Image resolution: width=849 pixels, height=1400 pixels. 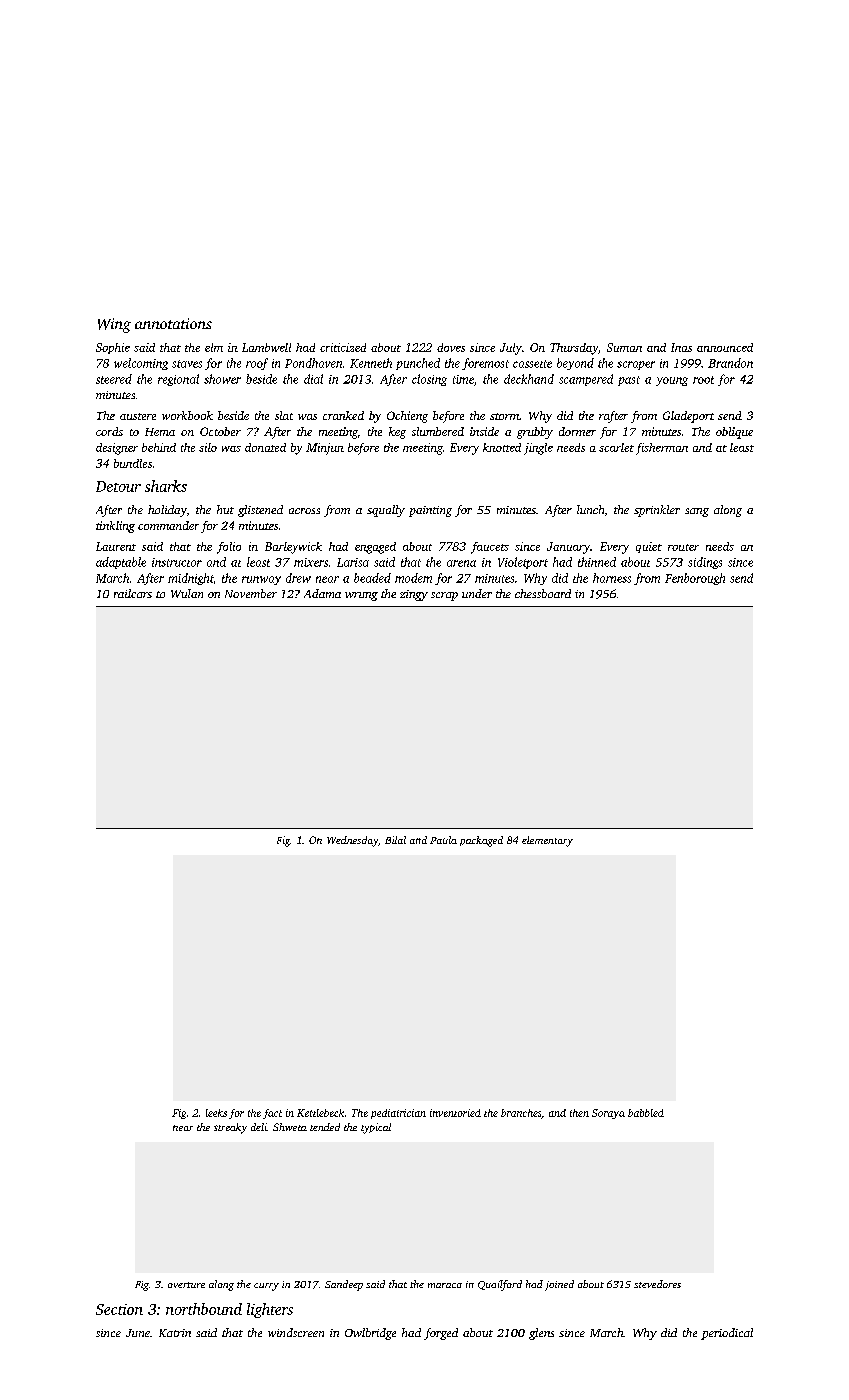 What do you see at coordinates (681, 347) in the screenshot?
I see `Inas` at bounding box center [681, 347].
